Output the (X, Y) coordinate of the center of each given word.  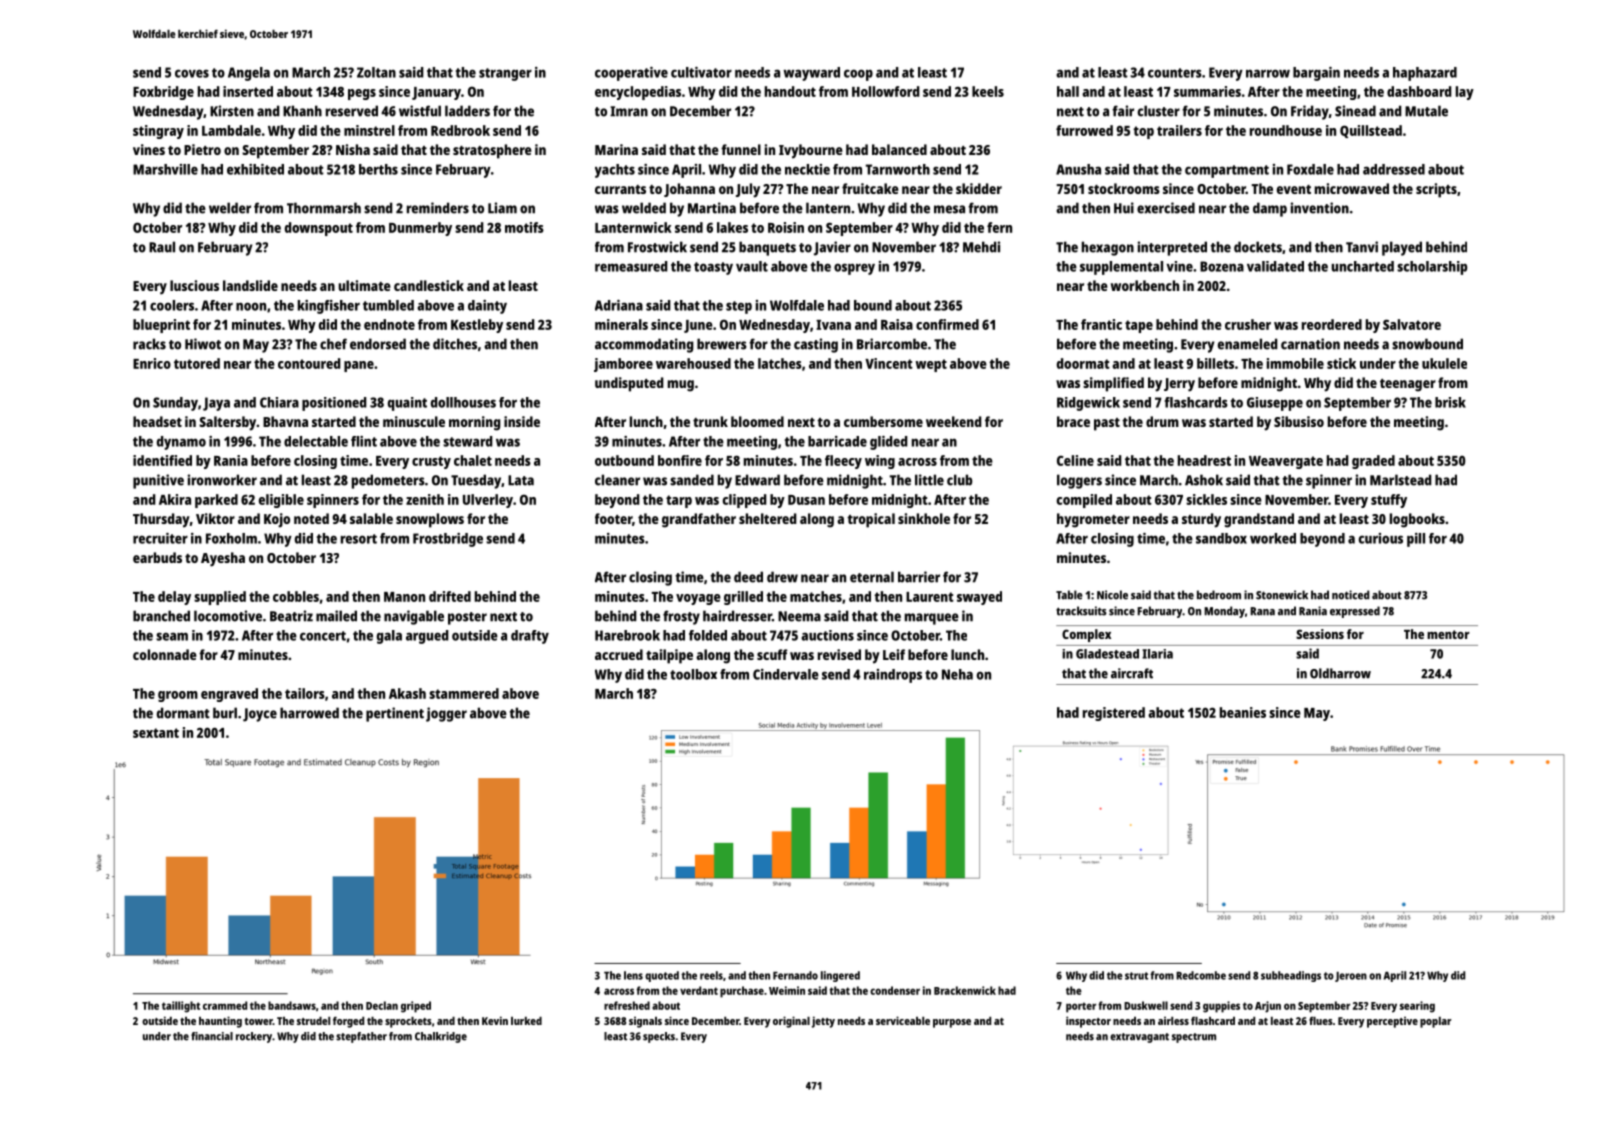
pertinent (395, 714)
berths (378, 169)
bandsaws (292, 1005)
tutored (197, 363)
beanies (1243, 712)
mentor (1448, 634)
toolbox (693, 674)
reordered (1332, 324)
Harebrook (627, 635)
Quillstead (1371, 131)
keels (988, 91)
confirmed (947, 324)
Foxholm (231, 538)
